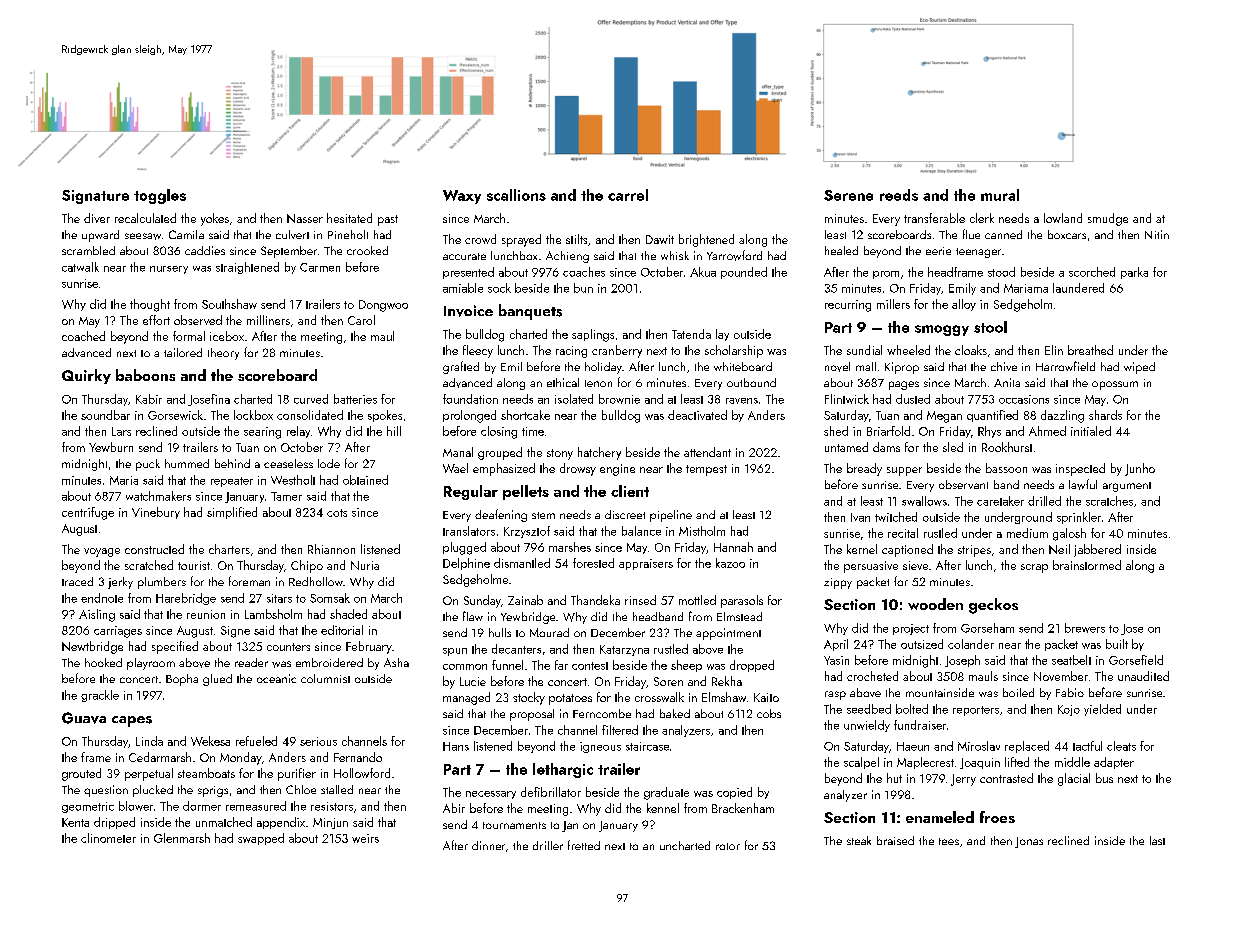  I want to click on clinometer, so click(108, 838).
